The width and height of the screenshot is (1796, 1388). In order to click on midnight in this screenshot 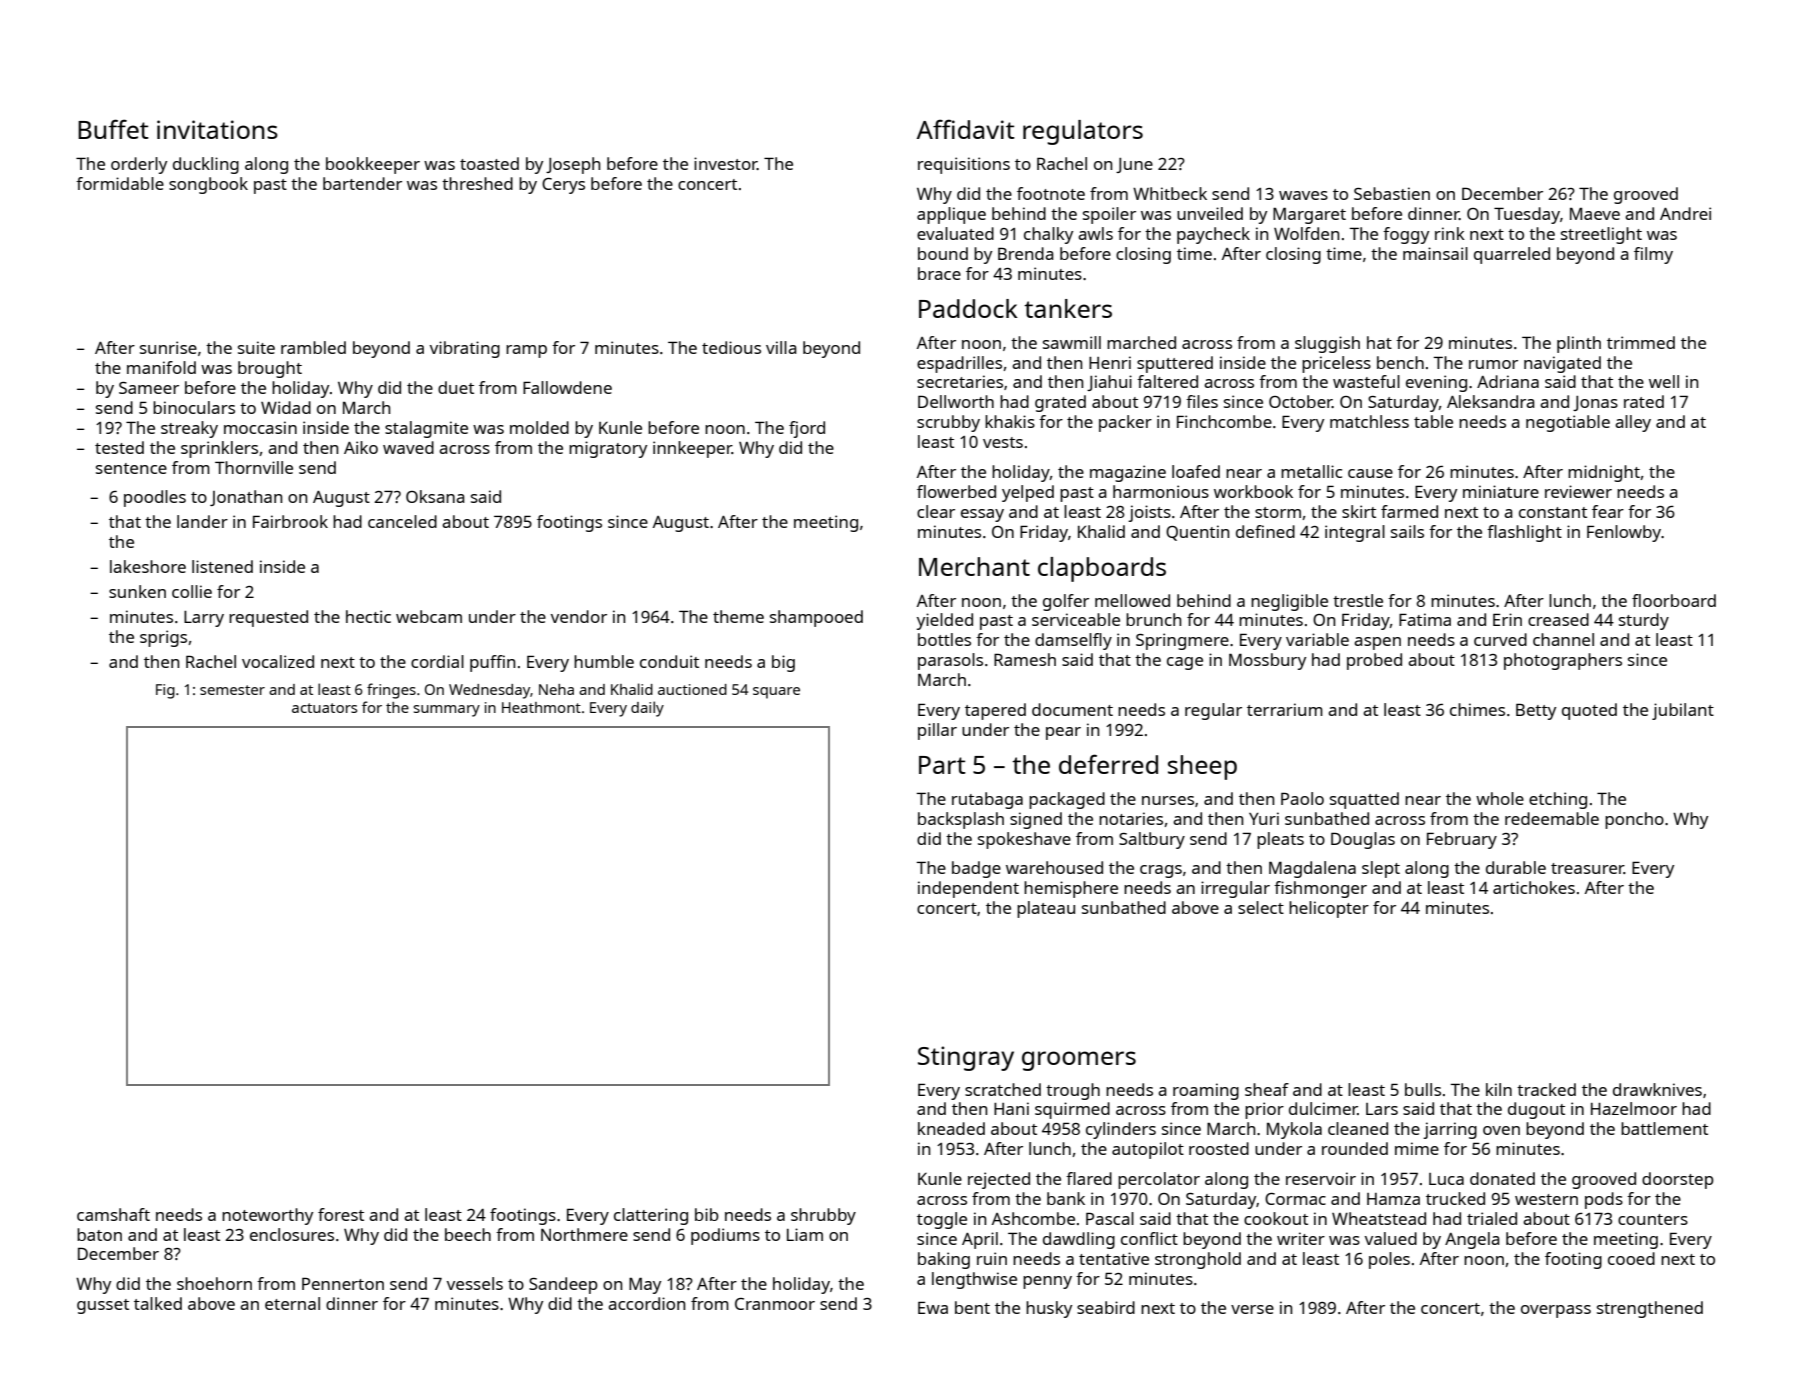, I will do `click(1604, 473)`.
